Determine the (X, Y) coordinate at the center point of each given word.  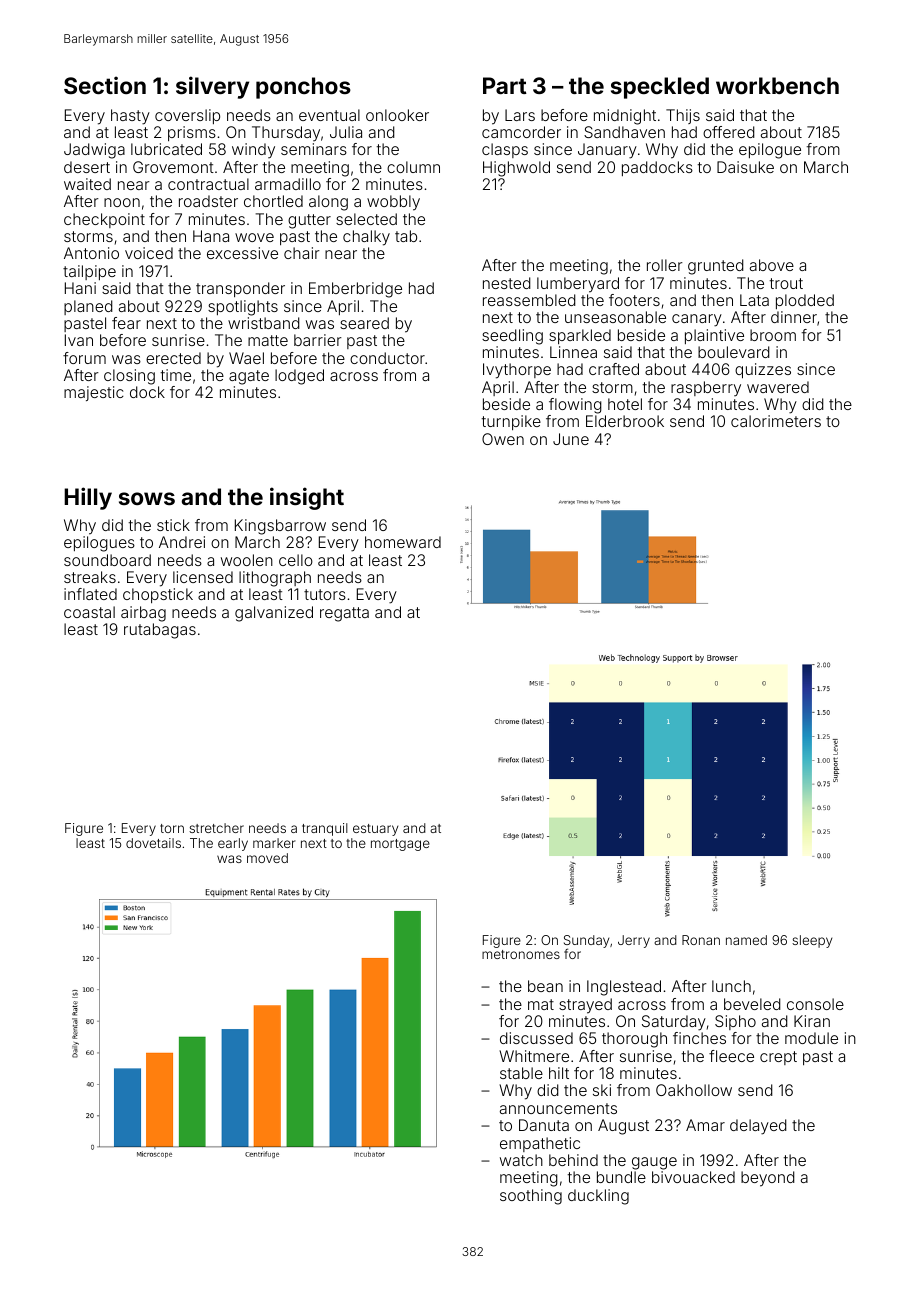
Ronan (701, 940)
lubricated (166, 149)
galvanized (274, 614)
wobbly (393, 203)
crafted (614, 369)
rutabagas (160, 631)
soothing (531, 1197)
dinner (794, 317)
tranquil (325, 829)
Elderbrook (625, 421)
